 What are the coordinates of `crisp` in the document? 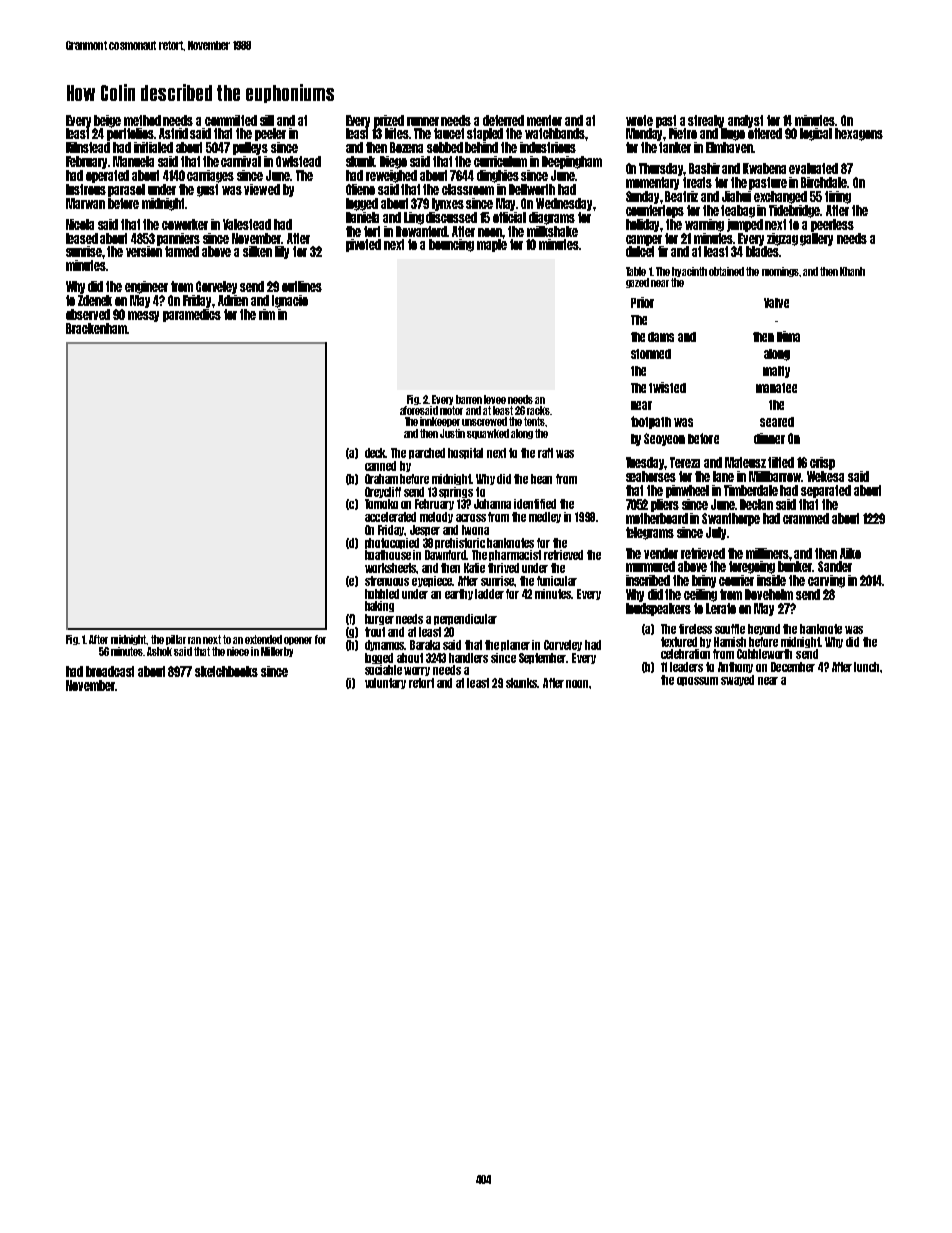 It's located at (822, 463).
